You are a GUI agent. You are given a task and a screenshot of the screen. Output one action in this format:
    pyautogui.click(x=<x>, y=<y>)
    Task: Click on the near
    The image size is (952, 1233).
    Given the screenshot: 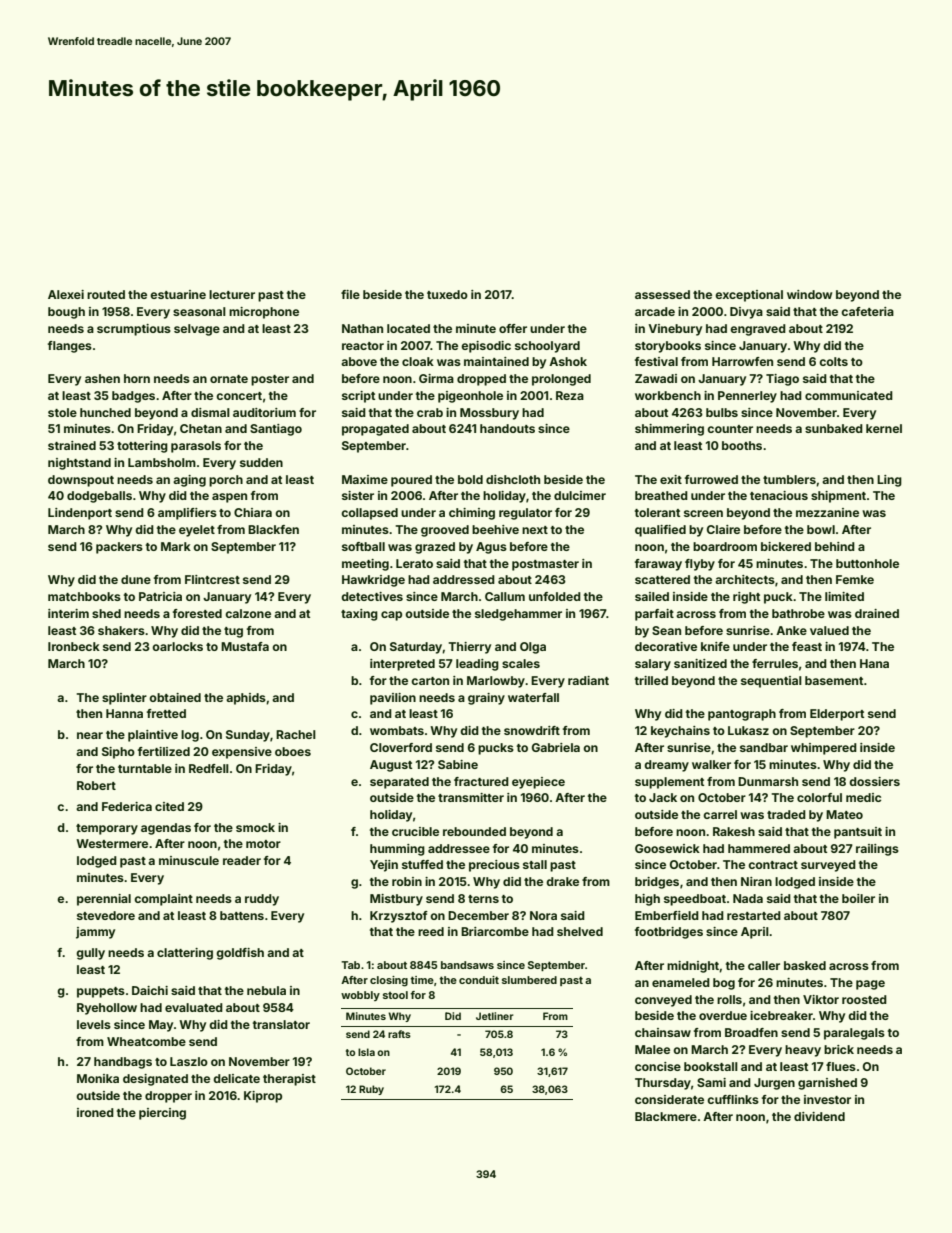 What is the action you would take?
    pyautogui.click(x=90, y=735)
